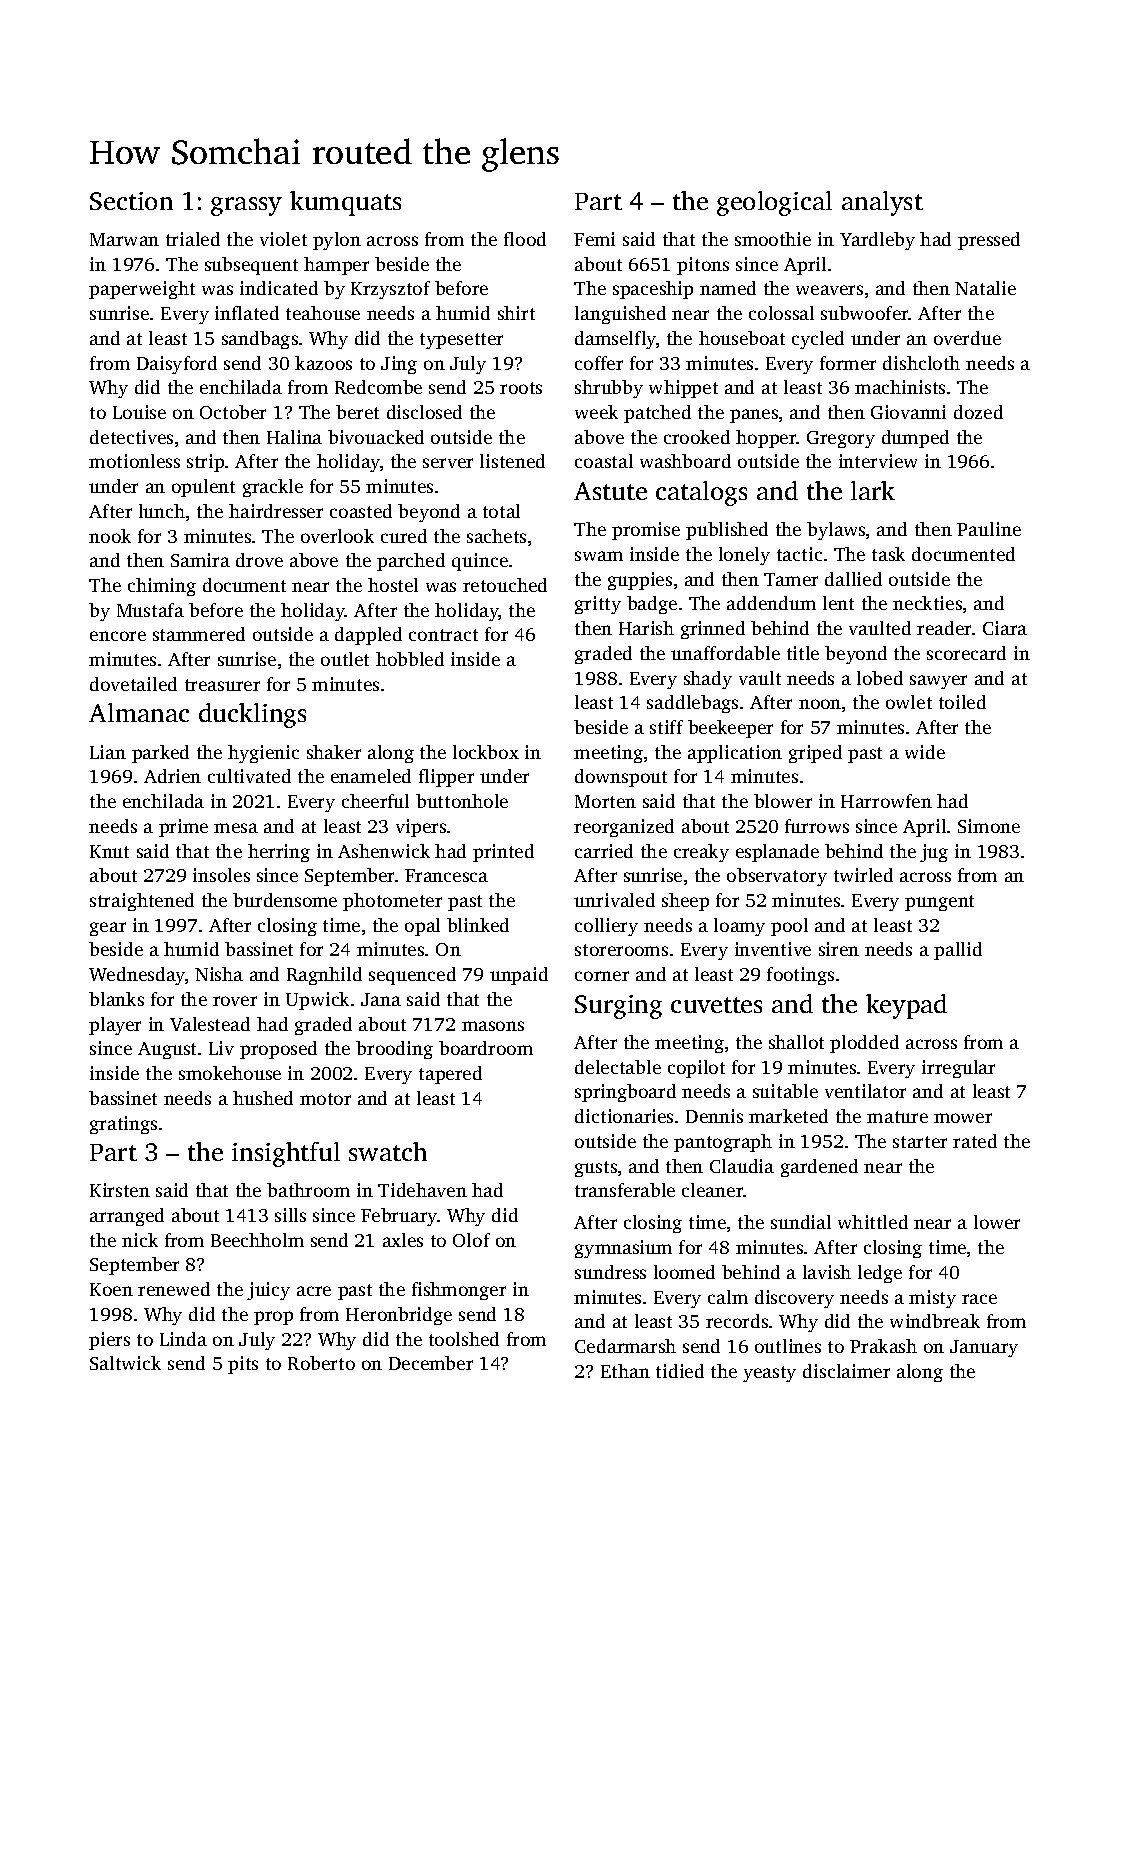  I want to click on analyst, so click(882, 203).
